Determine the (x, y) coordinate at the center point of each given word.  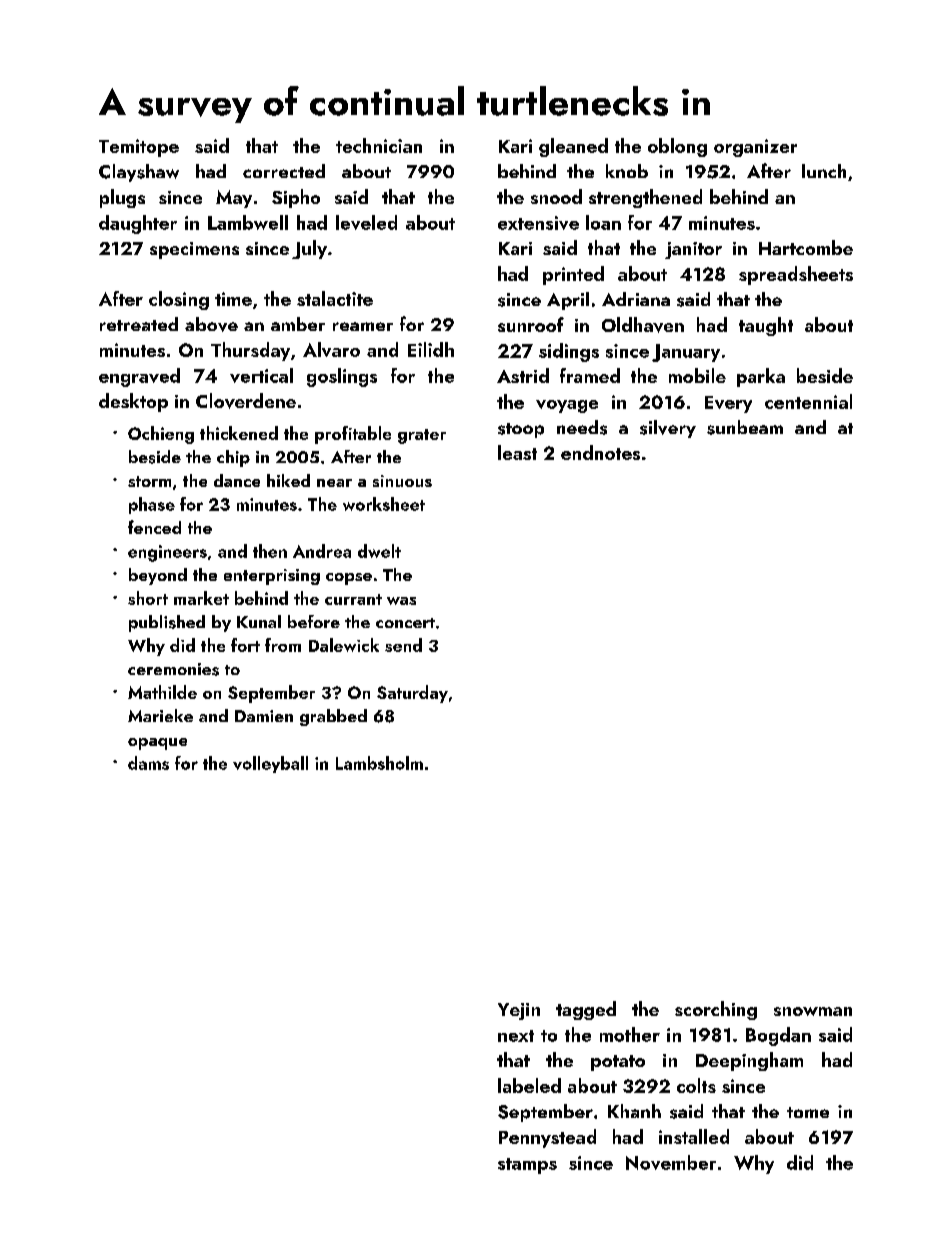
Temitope (139, 148)
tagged (586, 1010)
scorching (716, 1010)
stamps (527, 1166)
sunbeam (745, 427)
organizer (755, 148)
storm (149, 481)
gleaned (573, 147)
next (516, 1036)
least (517, 452)
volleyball (270, 764)
